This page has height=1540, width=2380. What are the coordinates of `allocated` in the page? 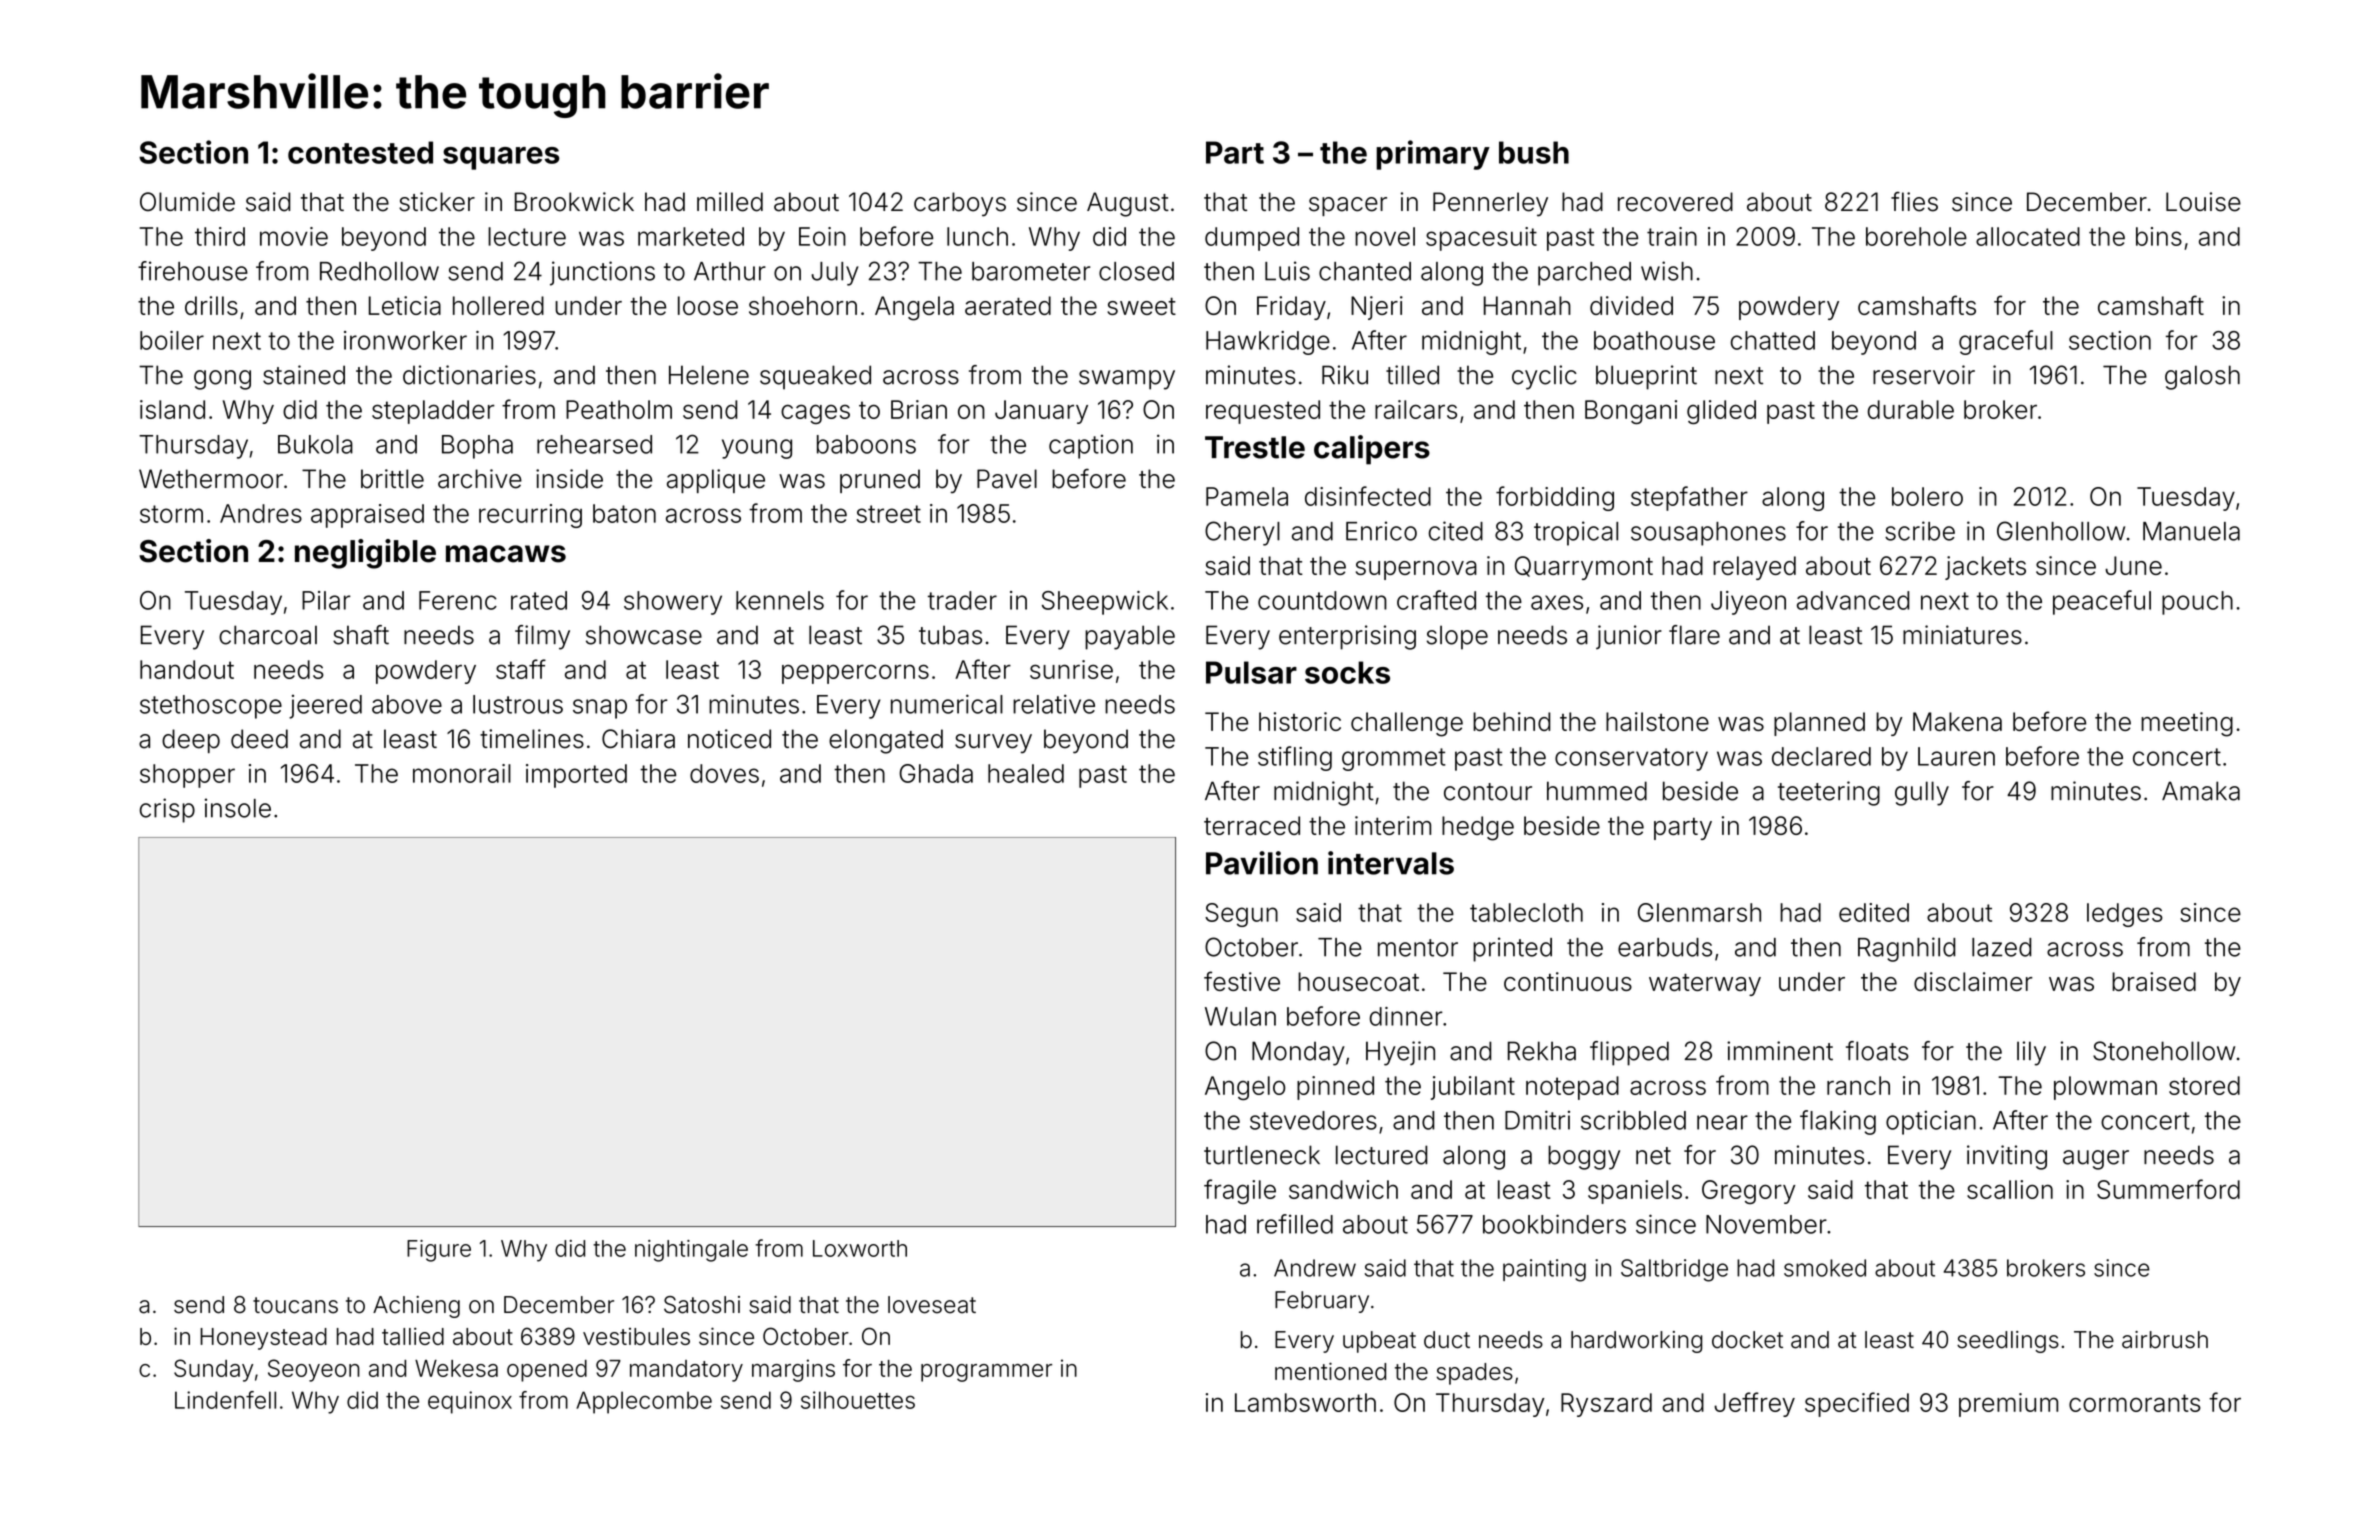 It's located at (2028, 236).
